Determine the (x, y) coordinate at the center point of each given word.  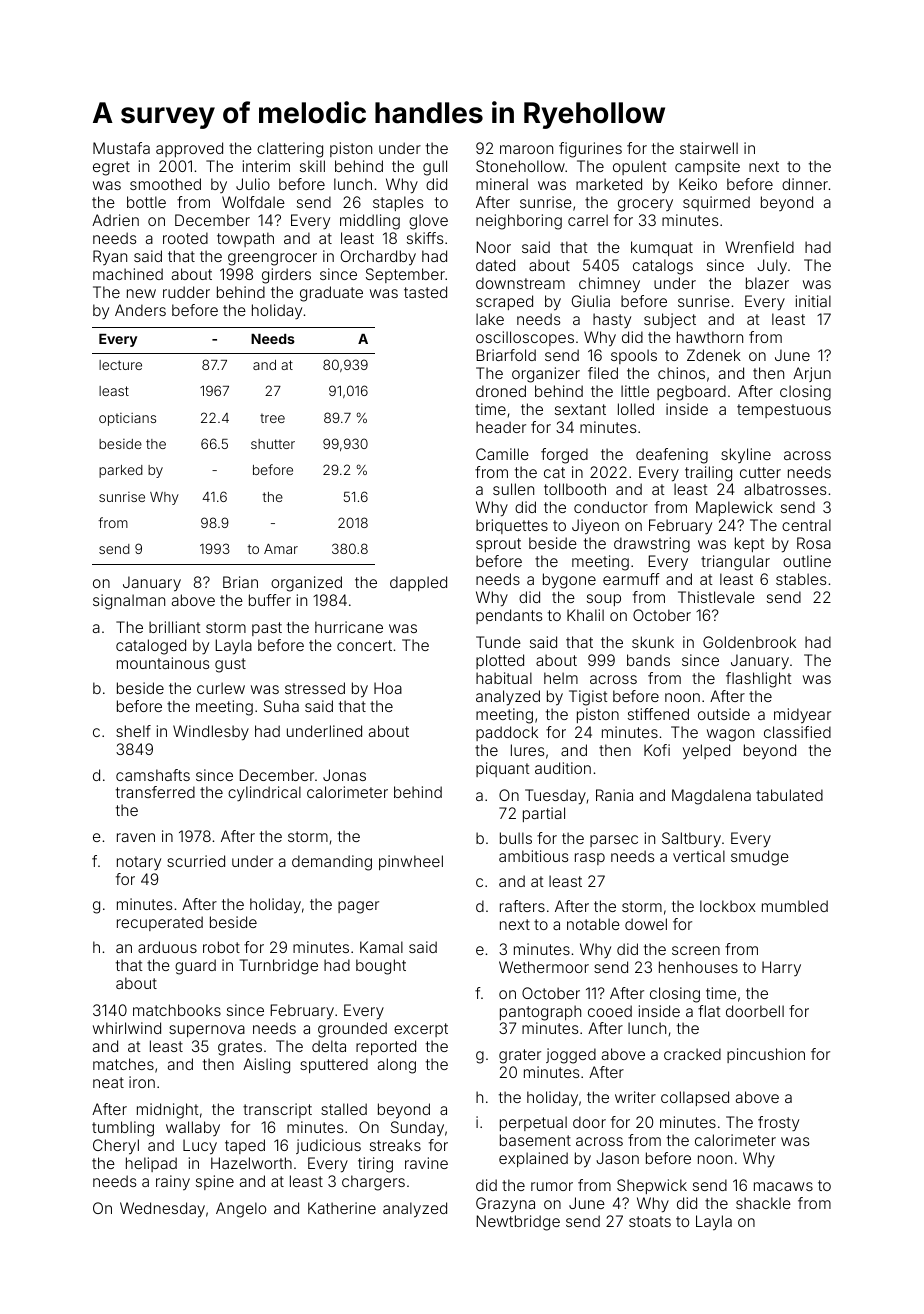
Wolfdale (253, 202)
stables (801, 579)
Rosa (814, 543)
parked (121, 471)
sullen (513, 489)
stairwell (709, 148)
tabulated (789, 795)
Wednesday (162, 1210)
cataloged (151, 647)
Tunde (498, 642)
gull (435, 168)
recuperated (160, 923)
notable (593, 924)
